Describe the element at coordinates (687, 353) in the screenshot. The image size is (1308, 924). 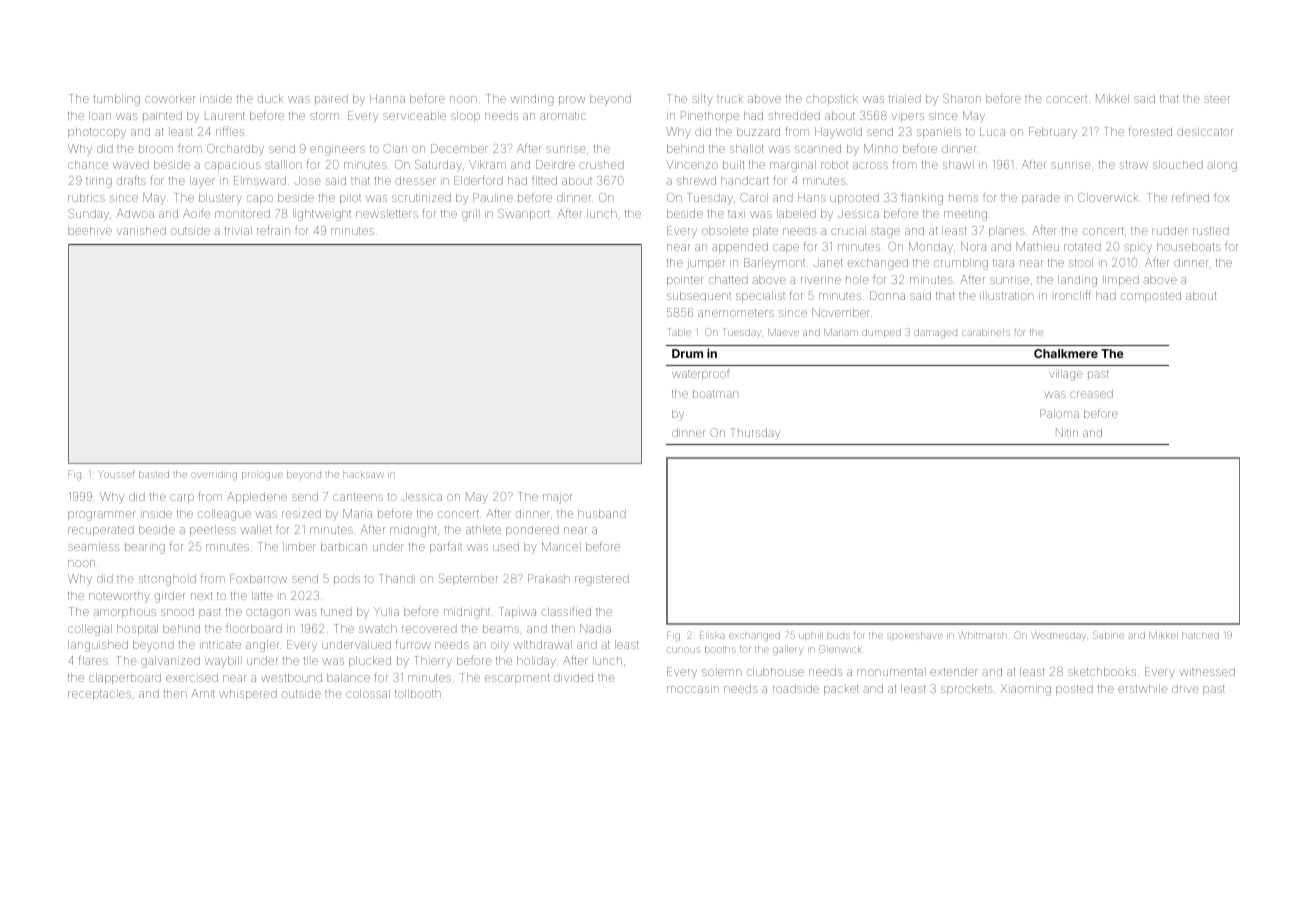
I see `Drum` at that location.
